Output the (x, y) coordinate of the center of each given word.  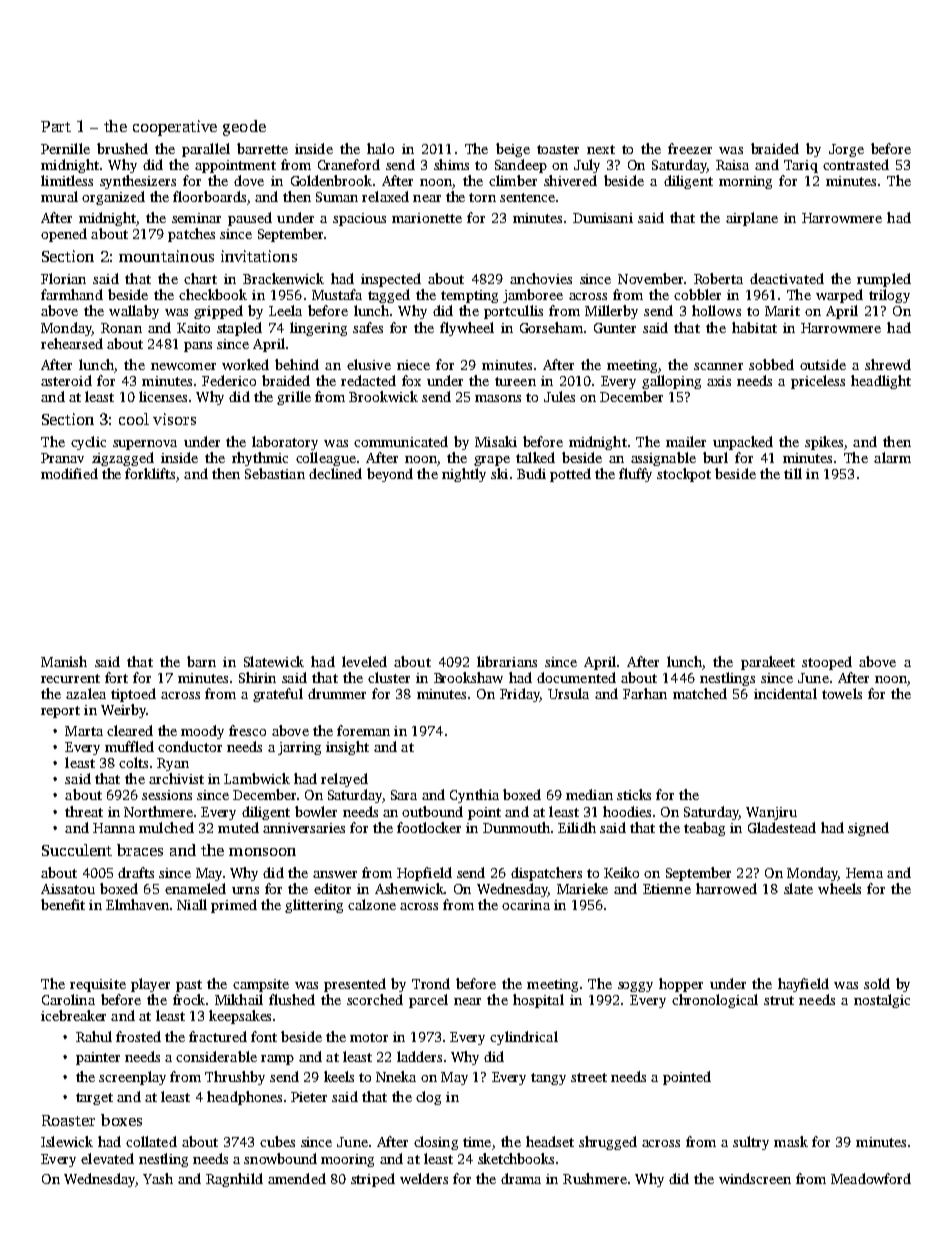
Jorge (846, 150)
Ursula (568, 693)
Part (56, 126)
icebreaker (73, 1015)
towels (842, 693)
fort (116, 677)
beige (513, 150)
